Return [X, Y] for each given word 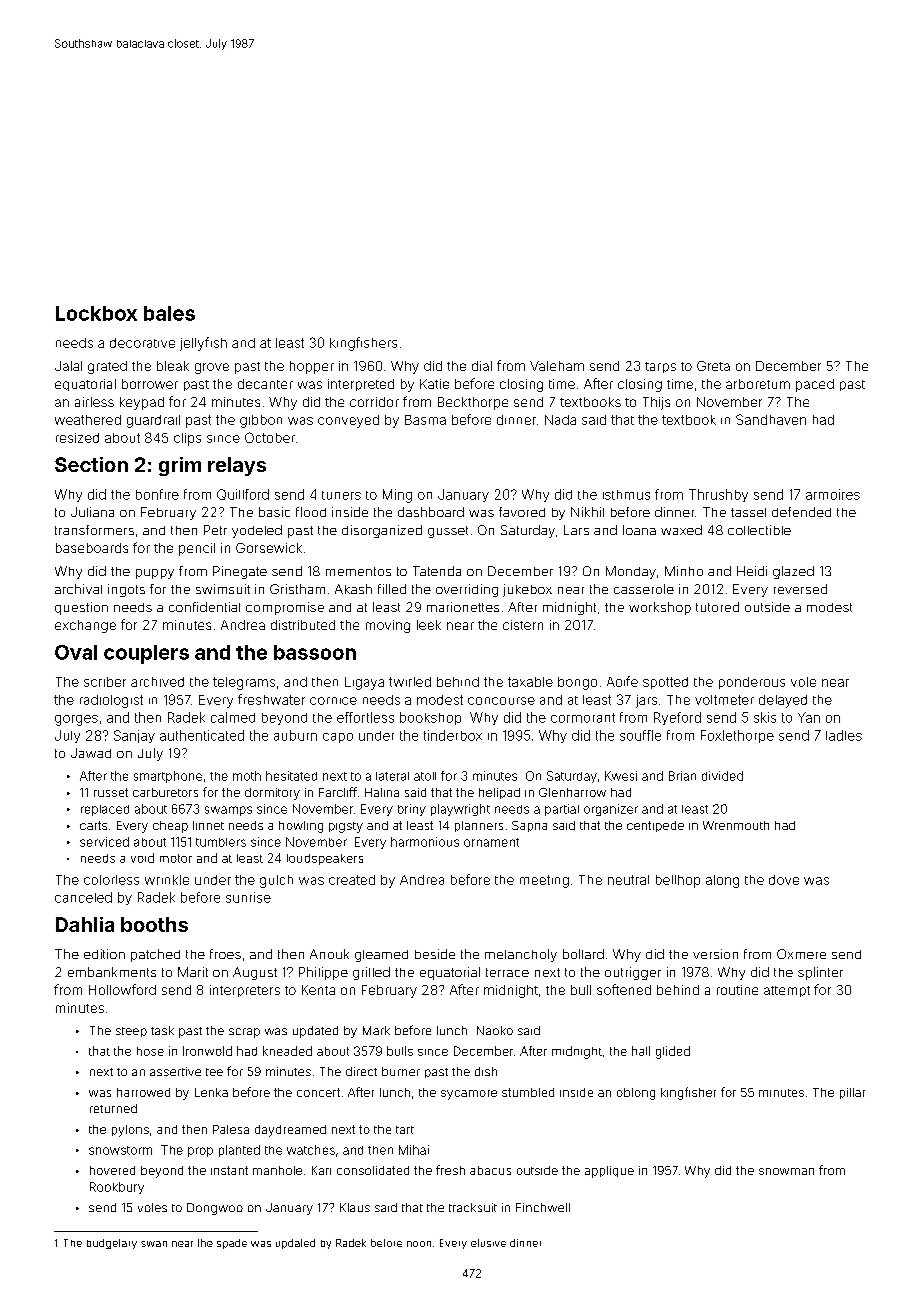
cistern [523, 625]
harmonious [425, 842]
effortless [365, 717]
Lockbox [96, 313]
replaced [105, 810]
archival [78, 589]
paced [815, 385]
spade [232, 1244]
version [715, 954]
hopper [312, 367]
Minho [684, 571]
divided [722, 776]
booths [154, 924]
